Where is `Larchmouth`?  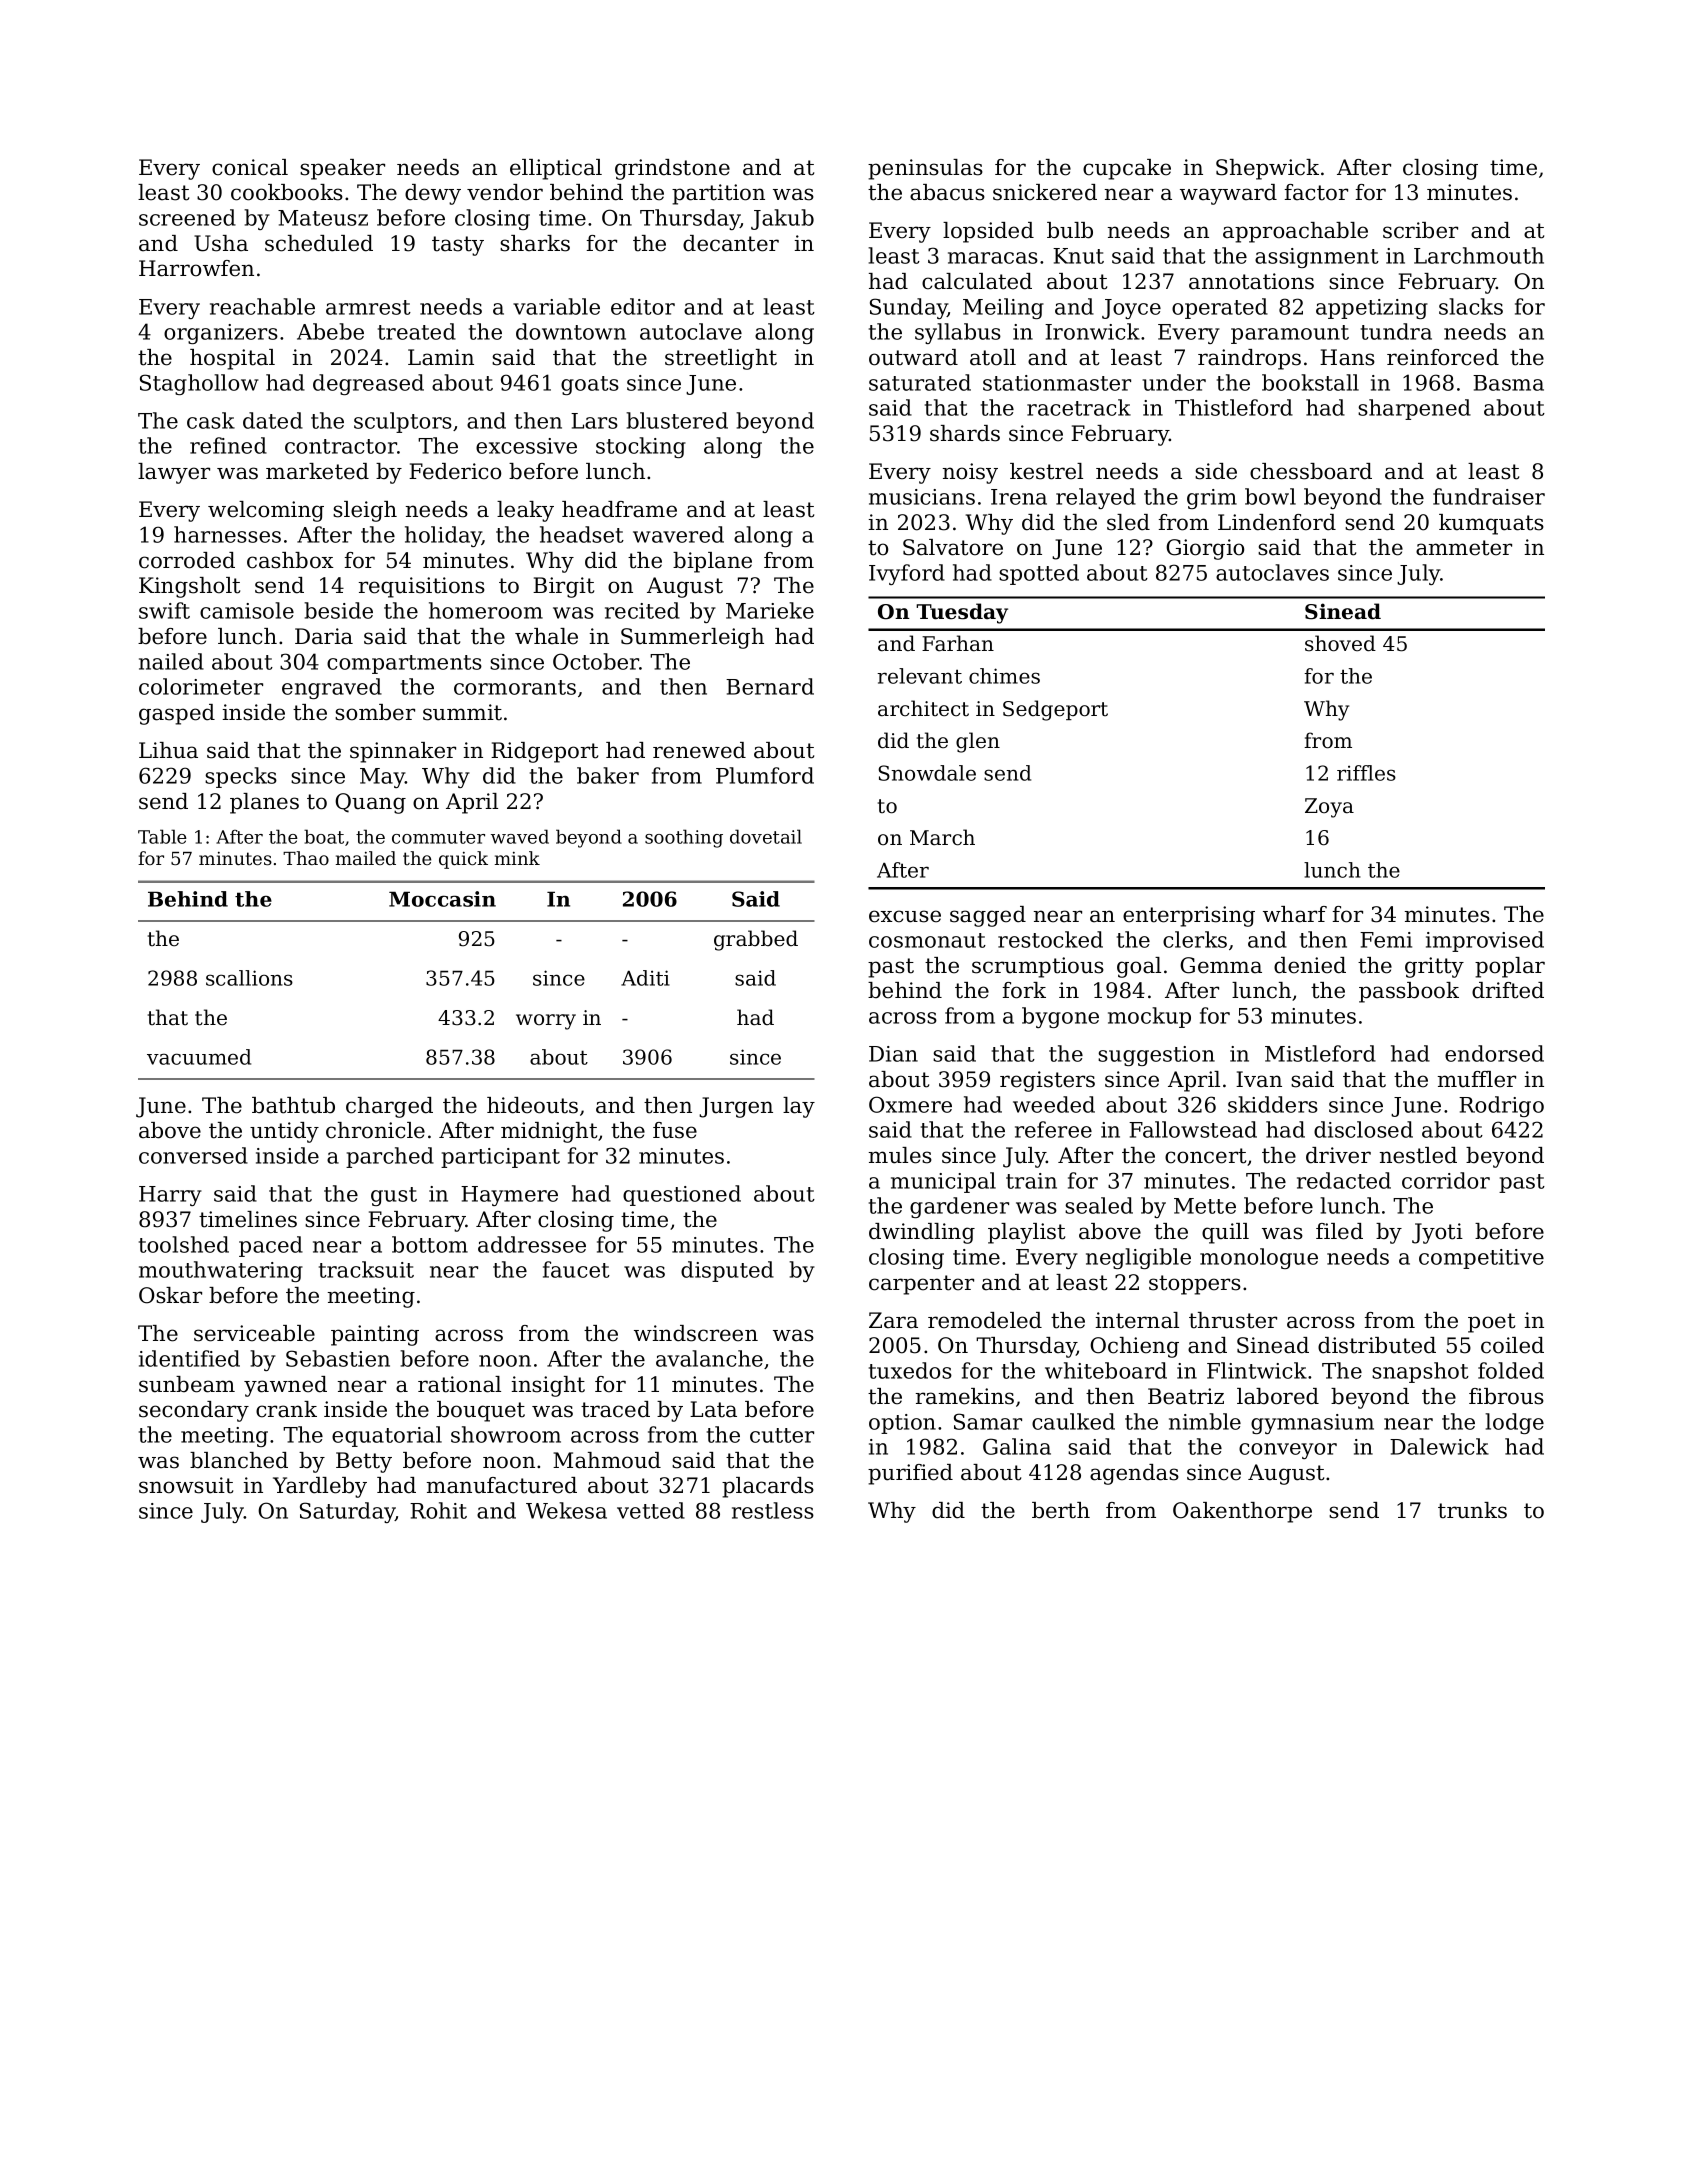 Larchmouth is located at coordinates (1479, 255).
